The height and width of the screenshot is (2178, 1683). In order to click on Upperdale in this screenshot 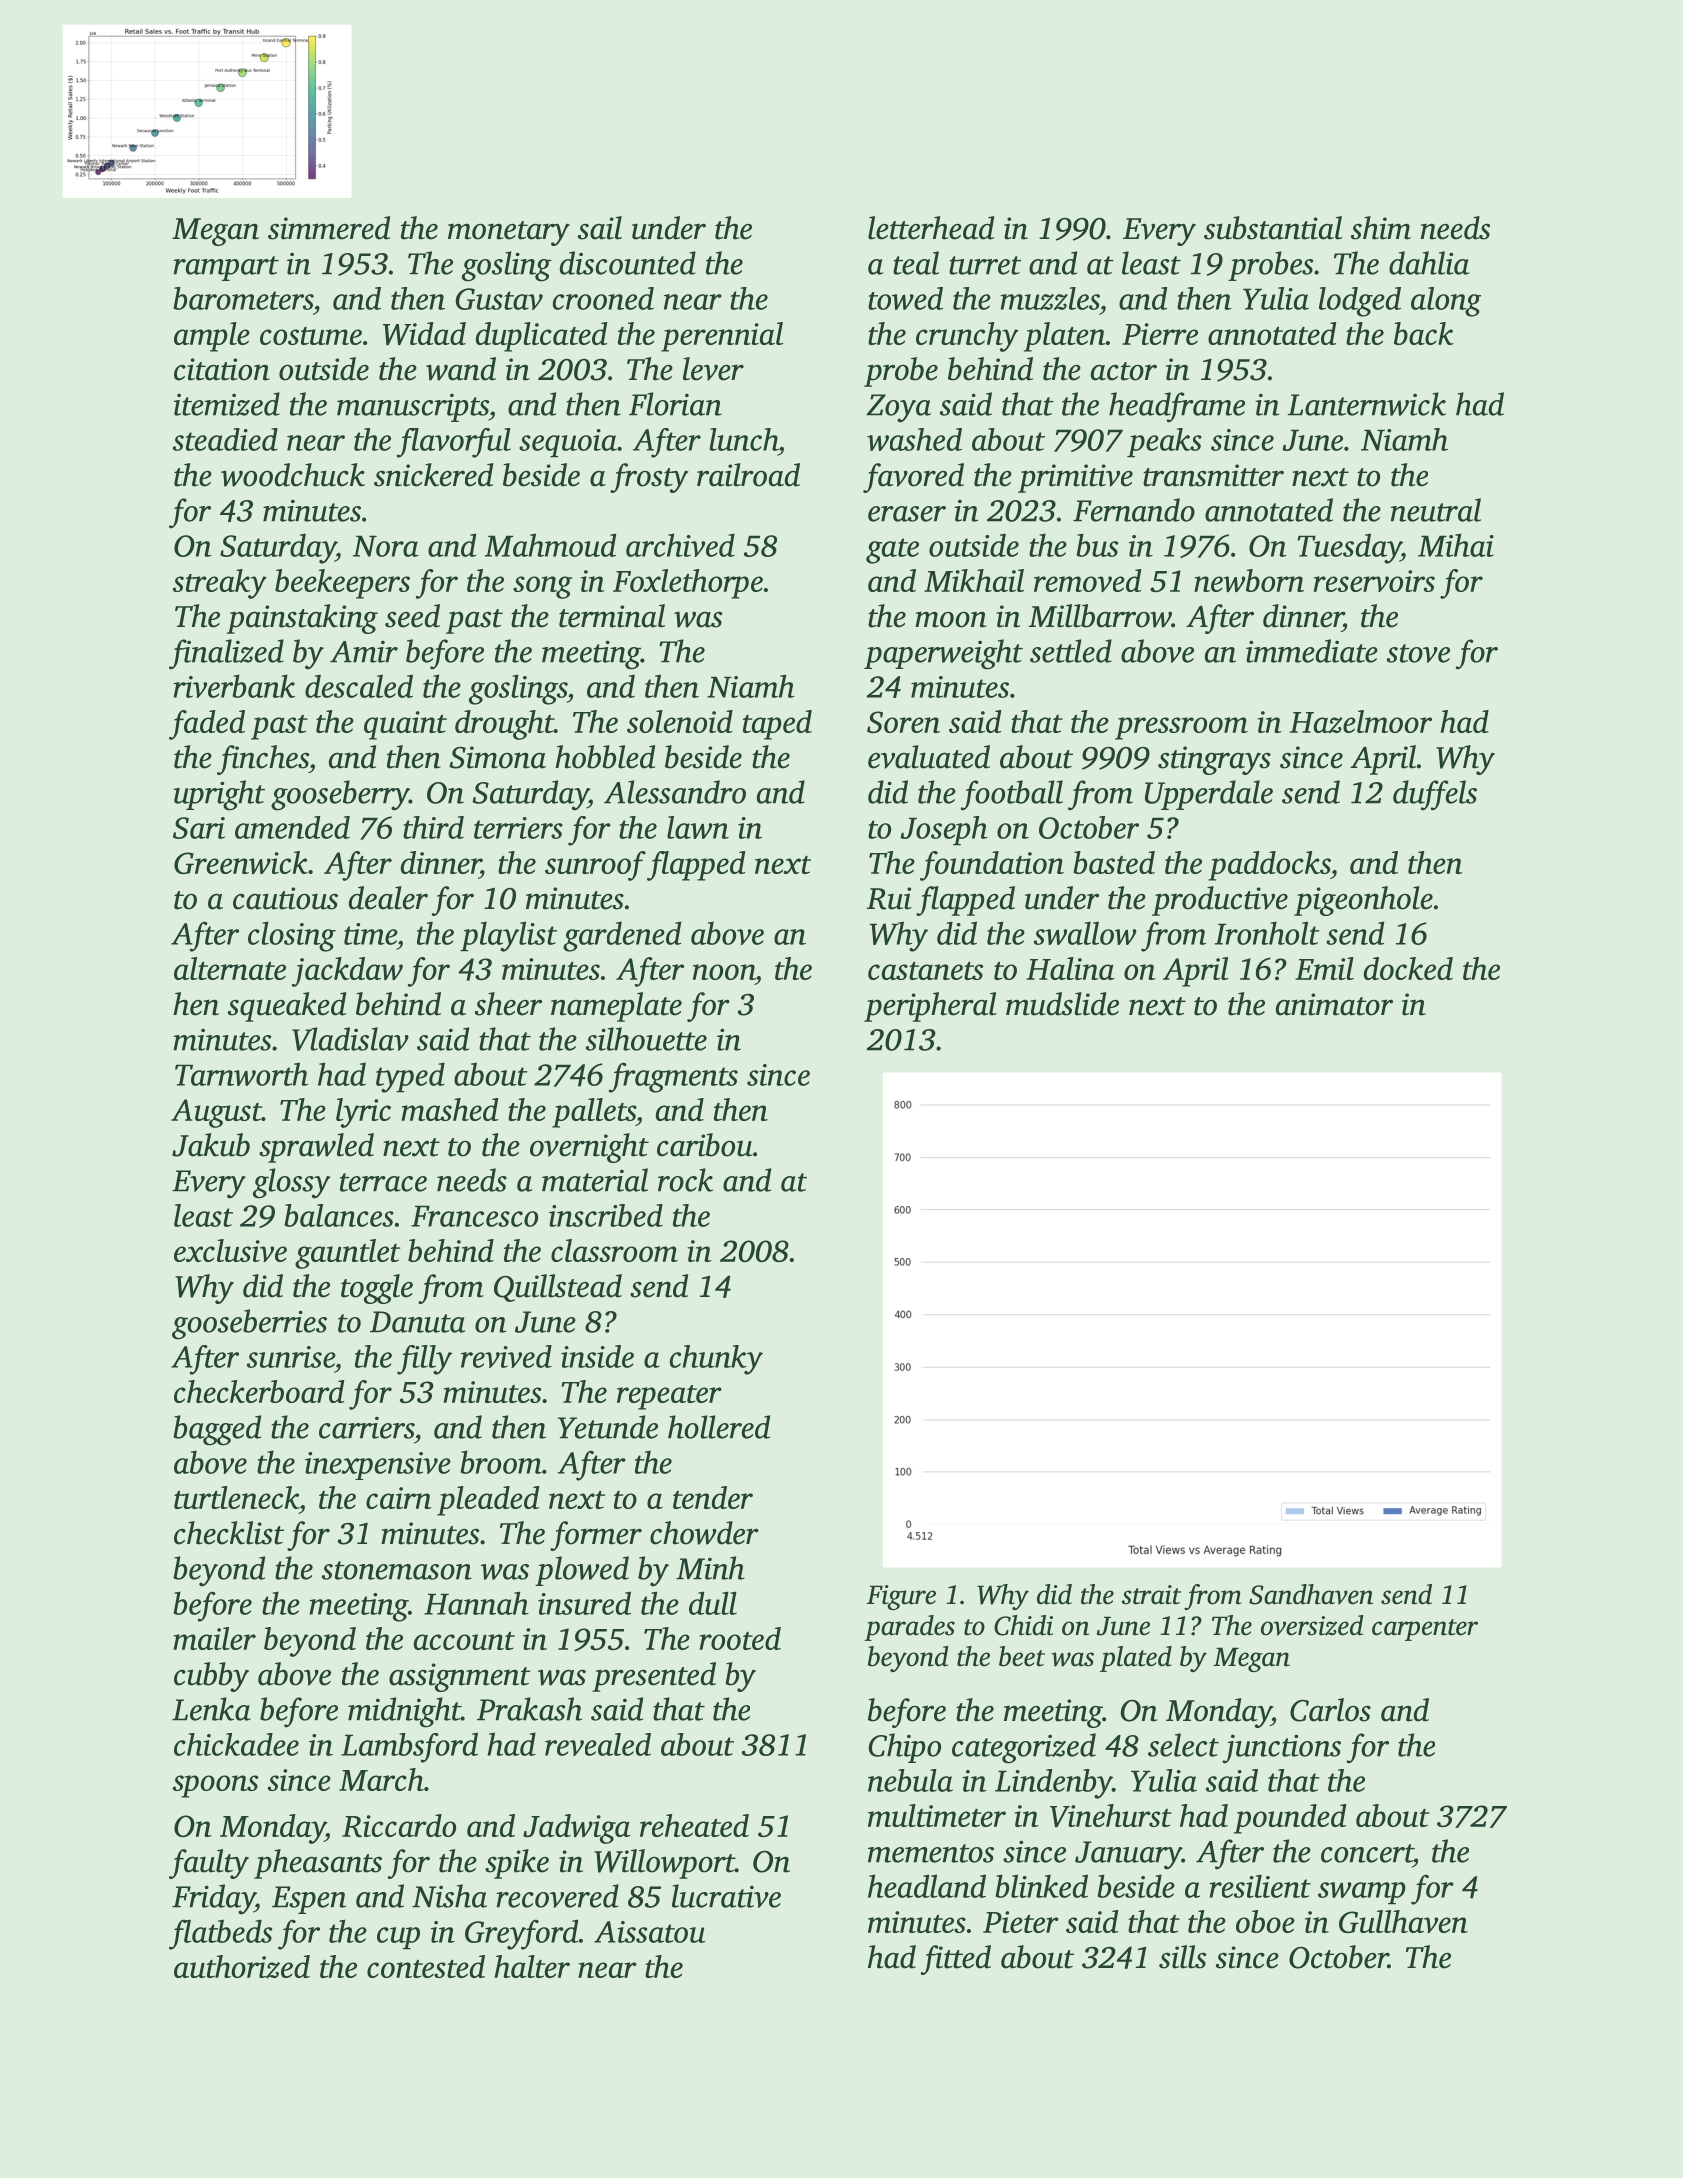, I will do `click(1209, 795)`.
